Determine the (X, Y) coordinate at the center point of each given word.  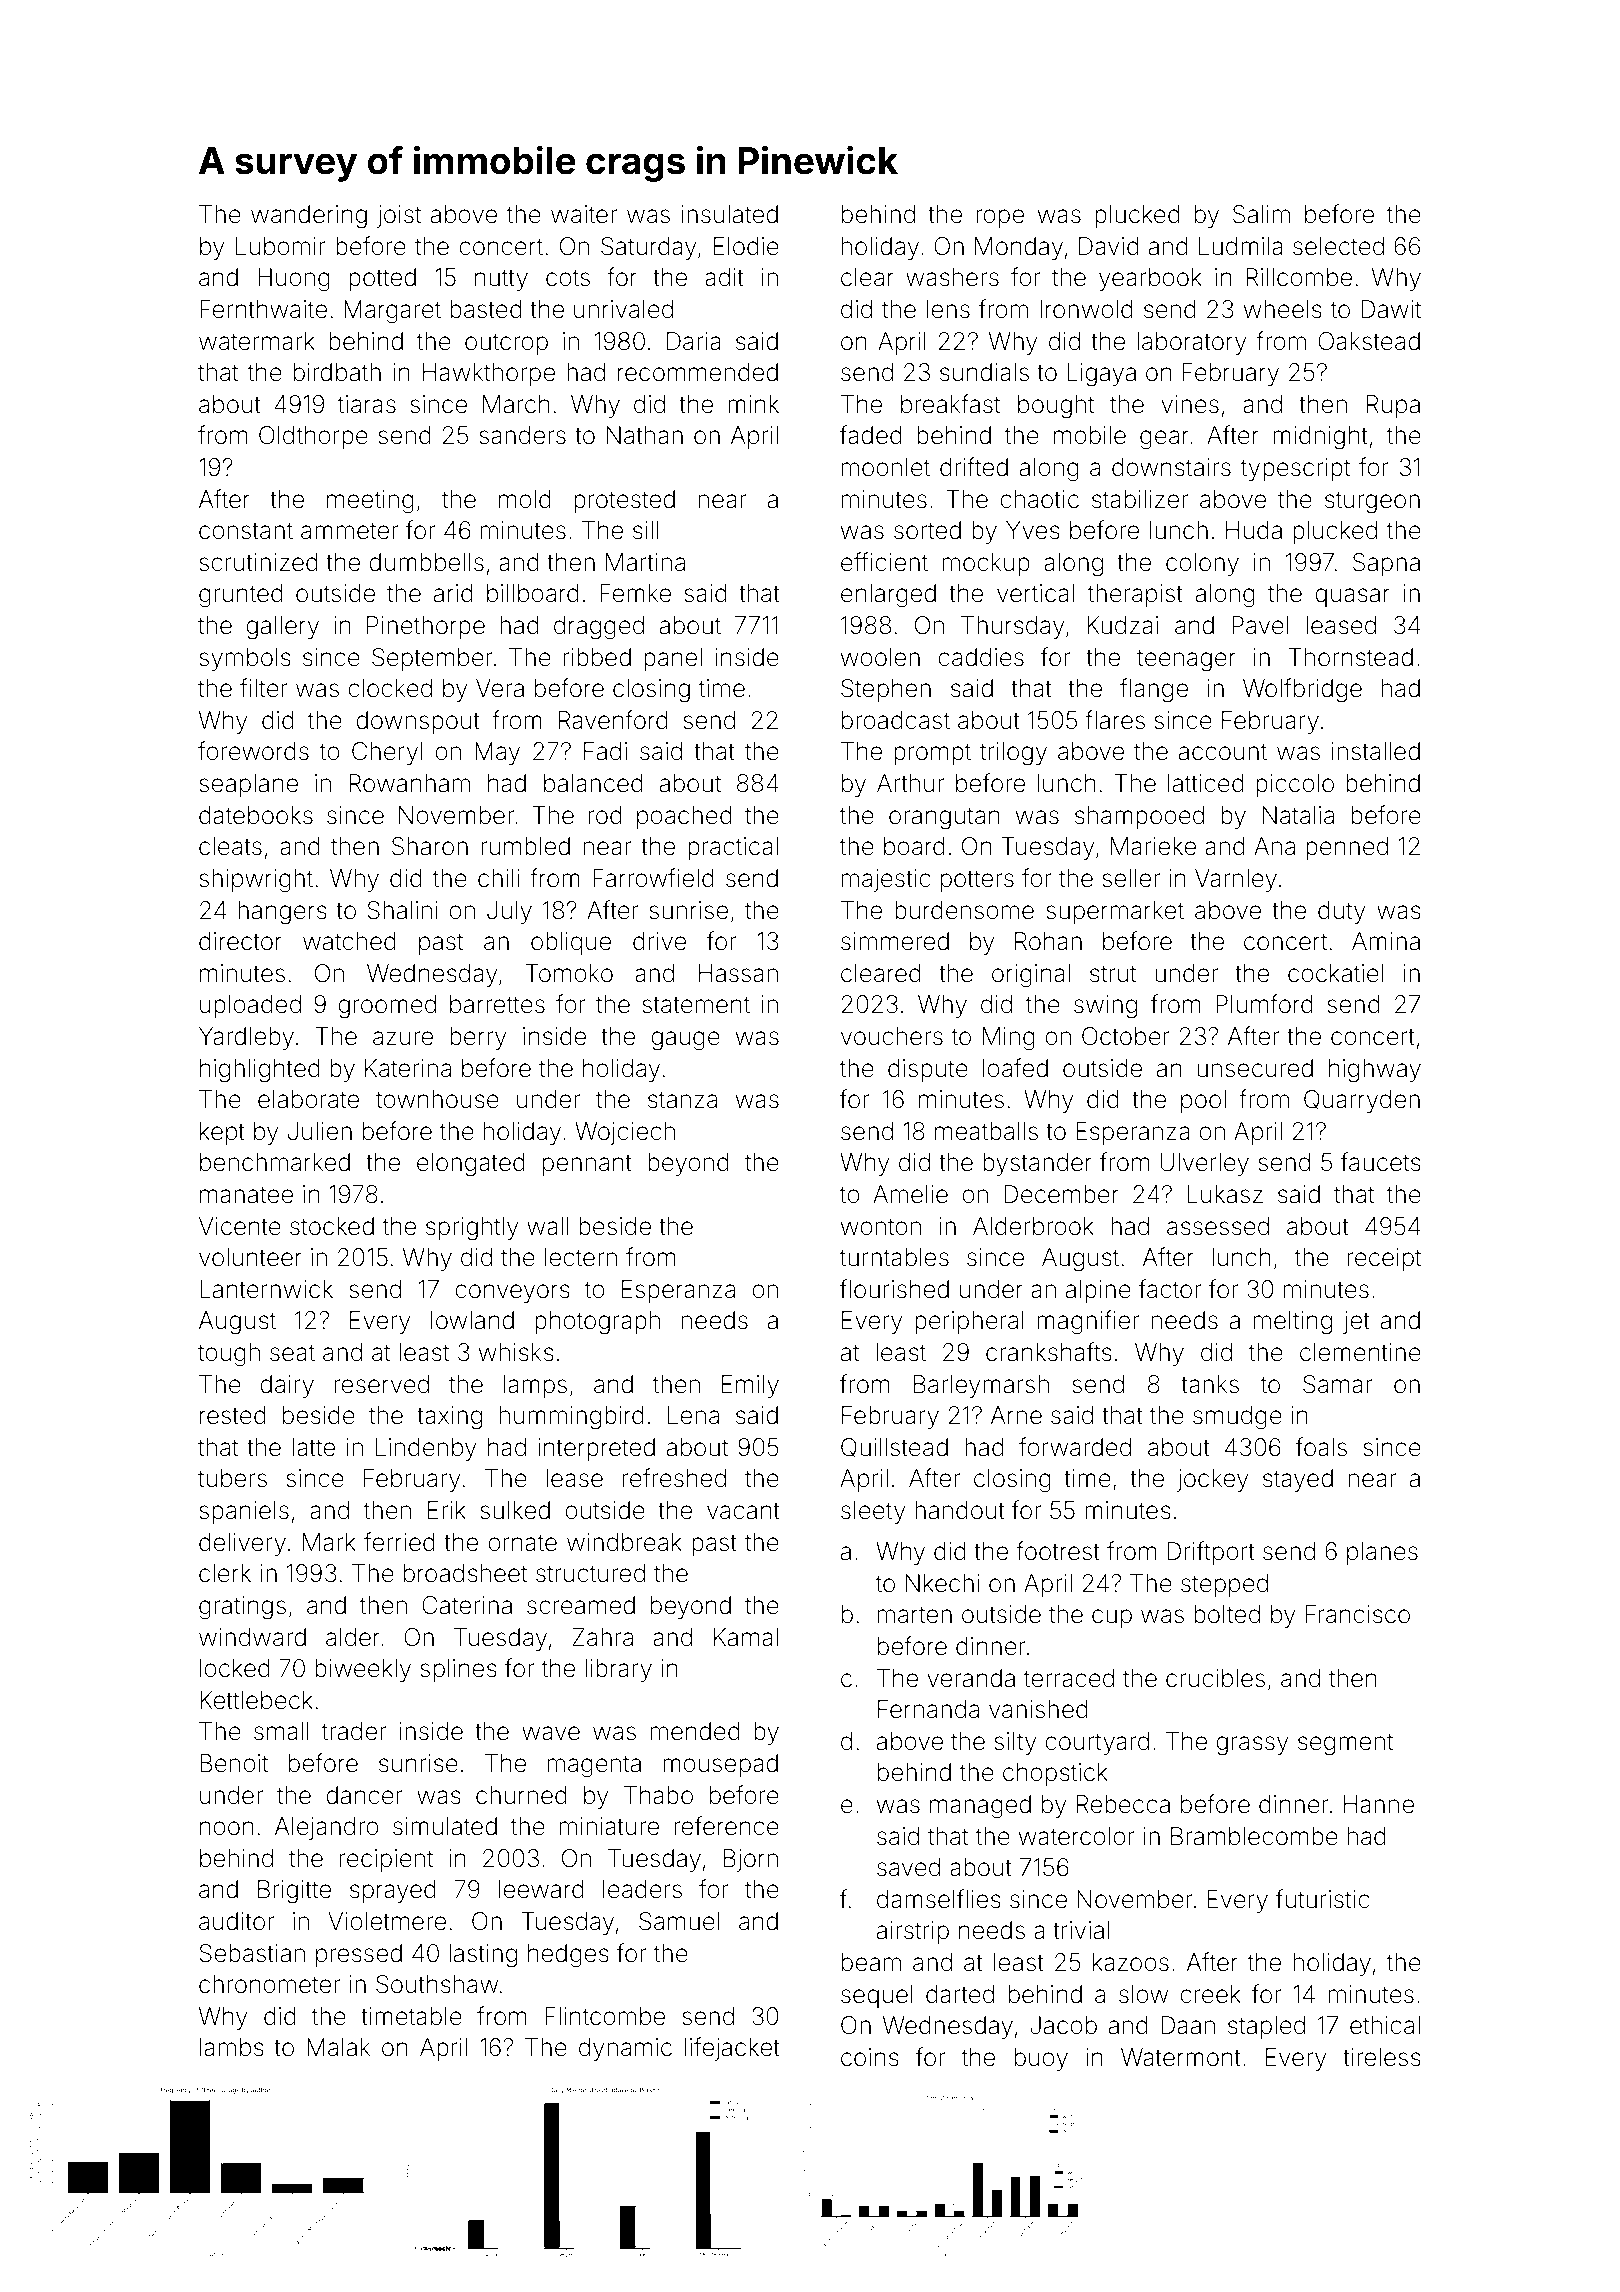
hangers (282, 913)
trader (354, 1731)
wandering (309, 217)
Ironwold (1086, 309)
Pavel (1260, 625)
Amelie (910, 1194)
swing (1105, 1007)
